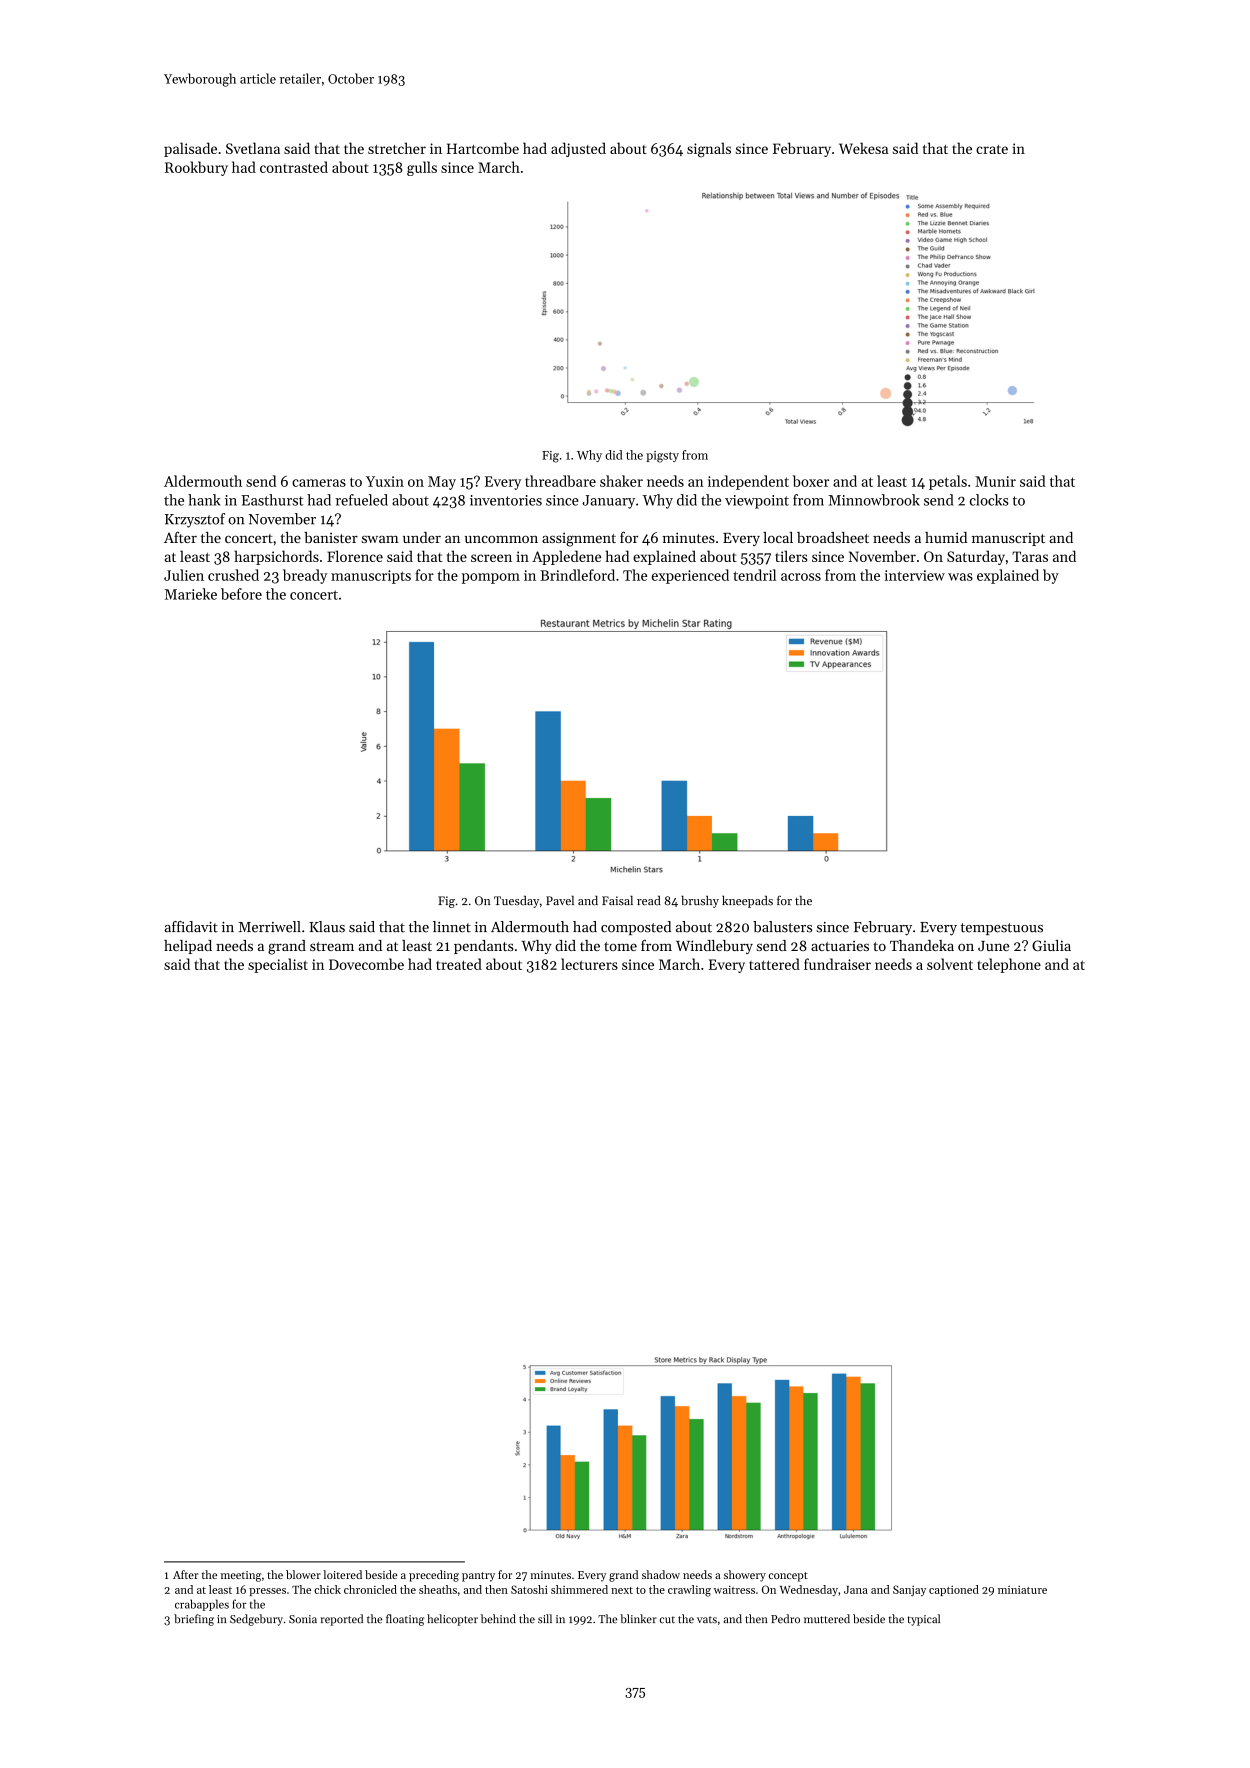 The height and width of the screenshot is (1768, 1250). What do you see at coordinates (327, 927) in the screenshot?
I see `Klaus` at bounding box center [327, 927].
